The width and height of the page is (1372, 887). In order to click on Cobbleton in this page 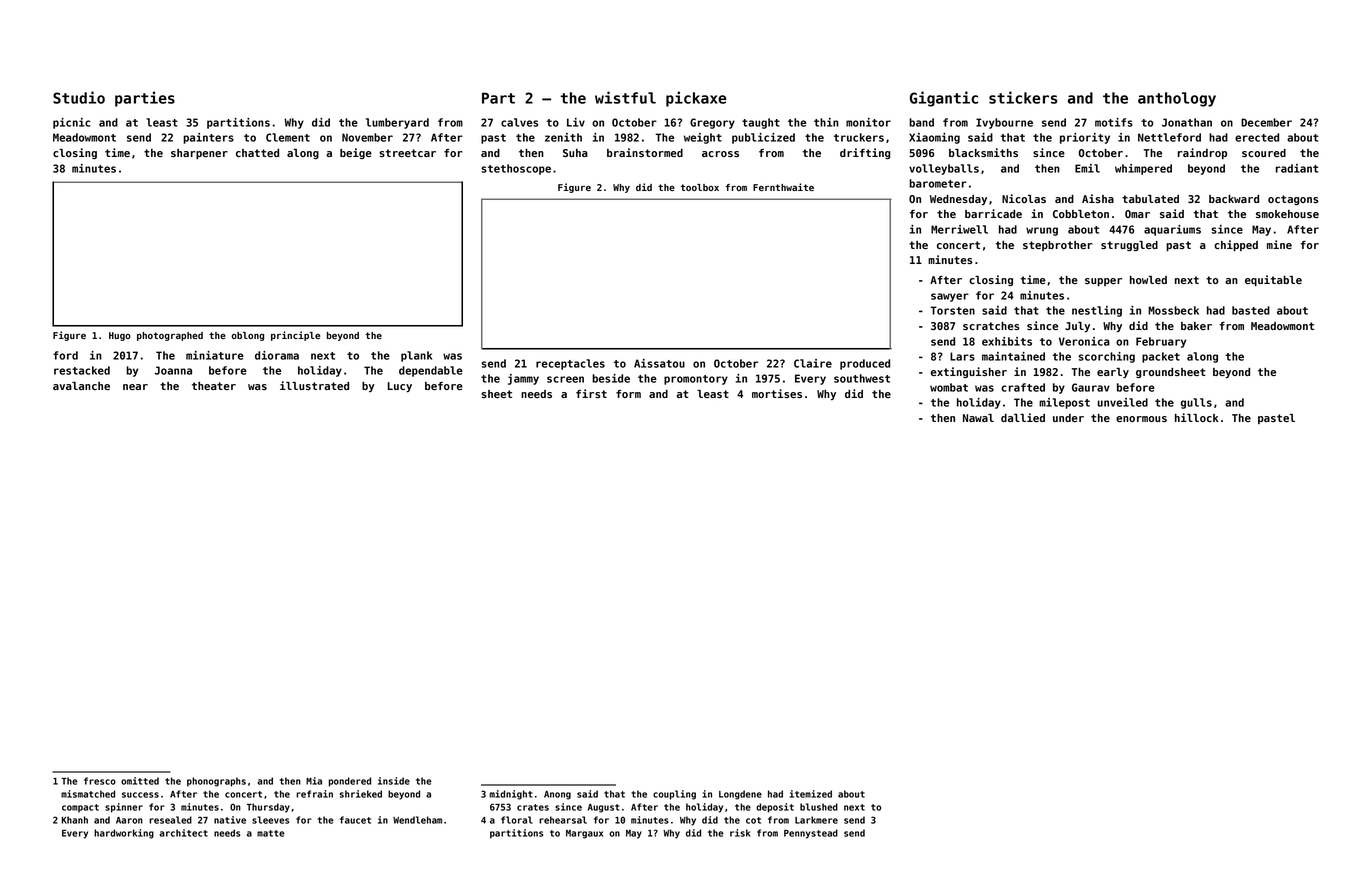, I will do `click(1081, 214)`.
